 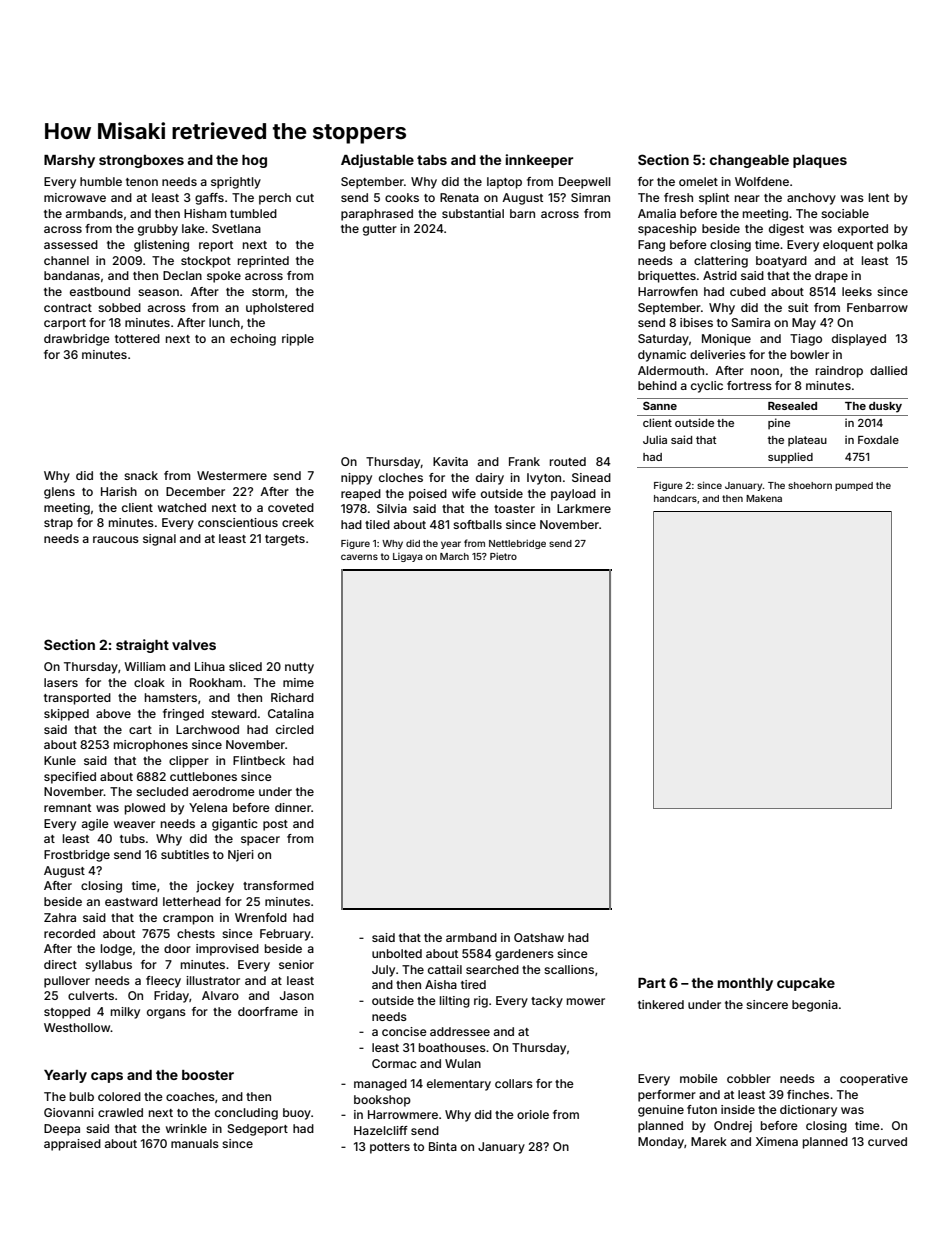 What do you see at coordinates (299, 668) in the document?
I see `nutty` at bounding box center [299, 668].
